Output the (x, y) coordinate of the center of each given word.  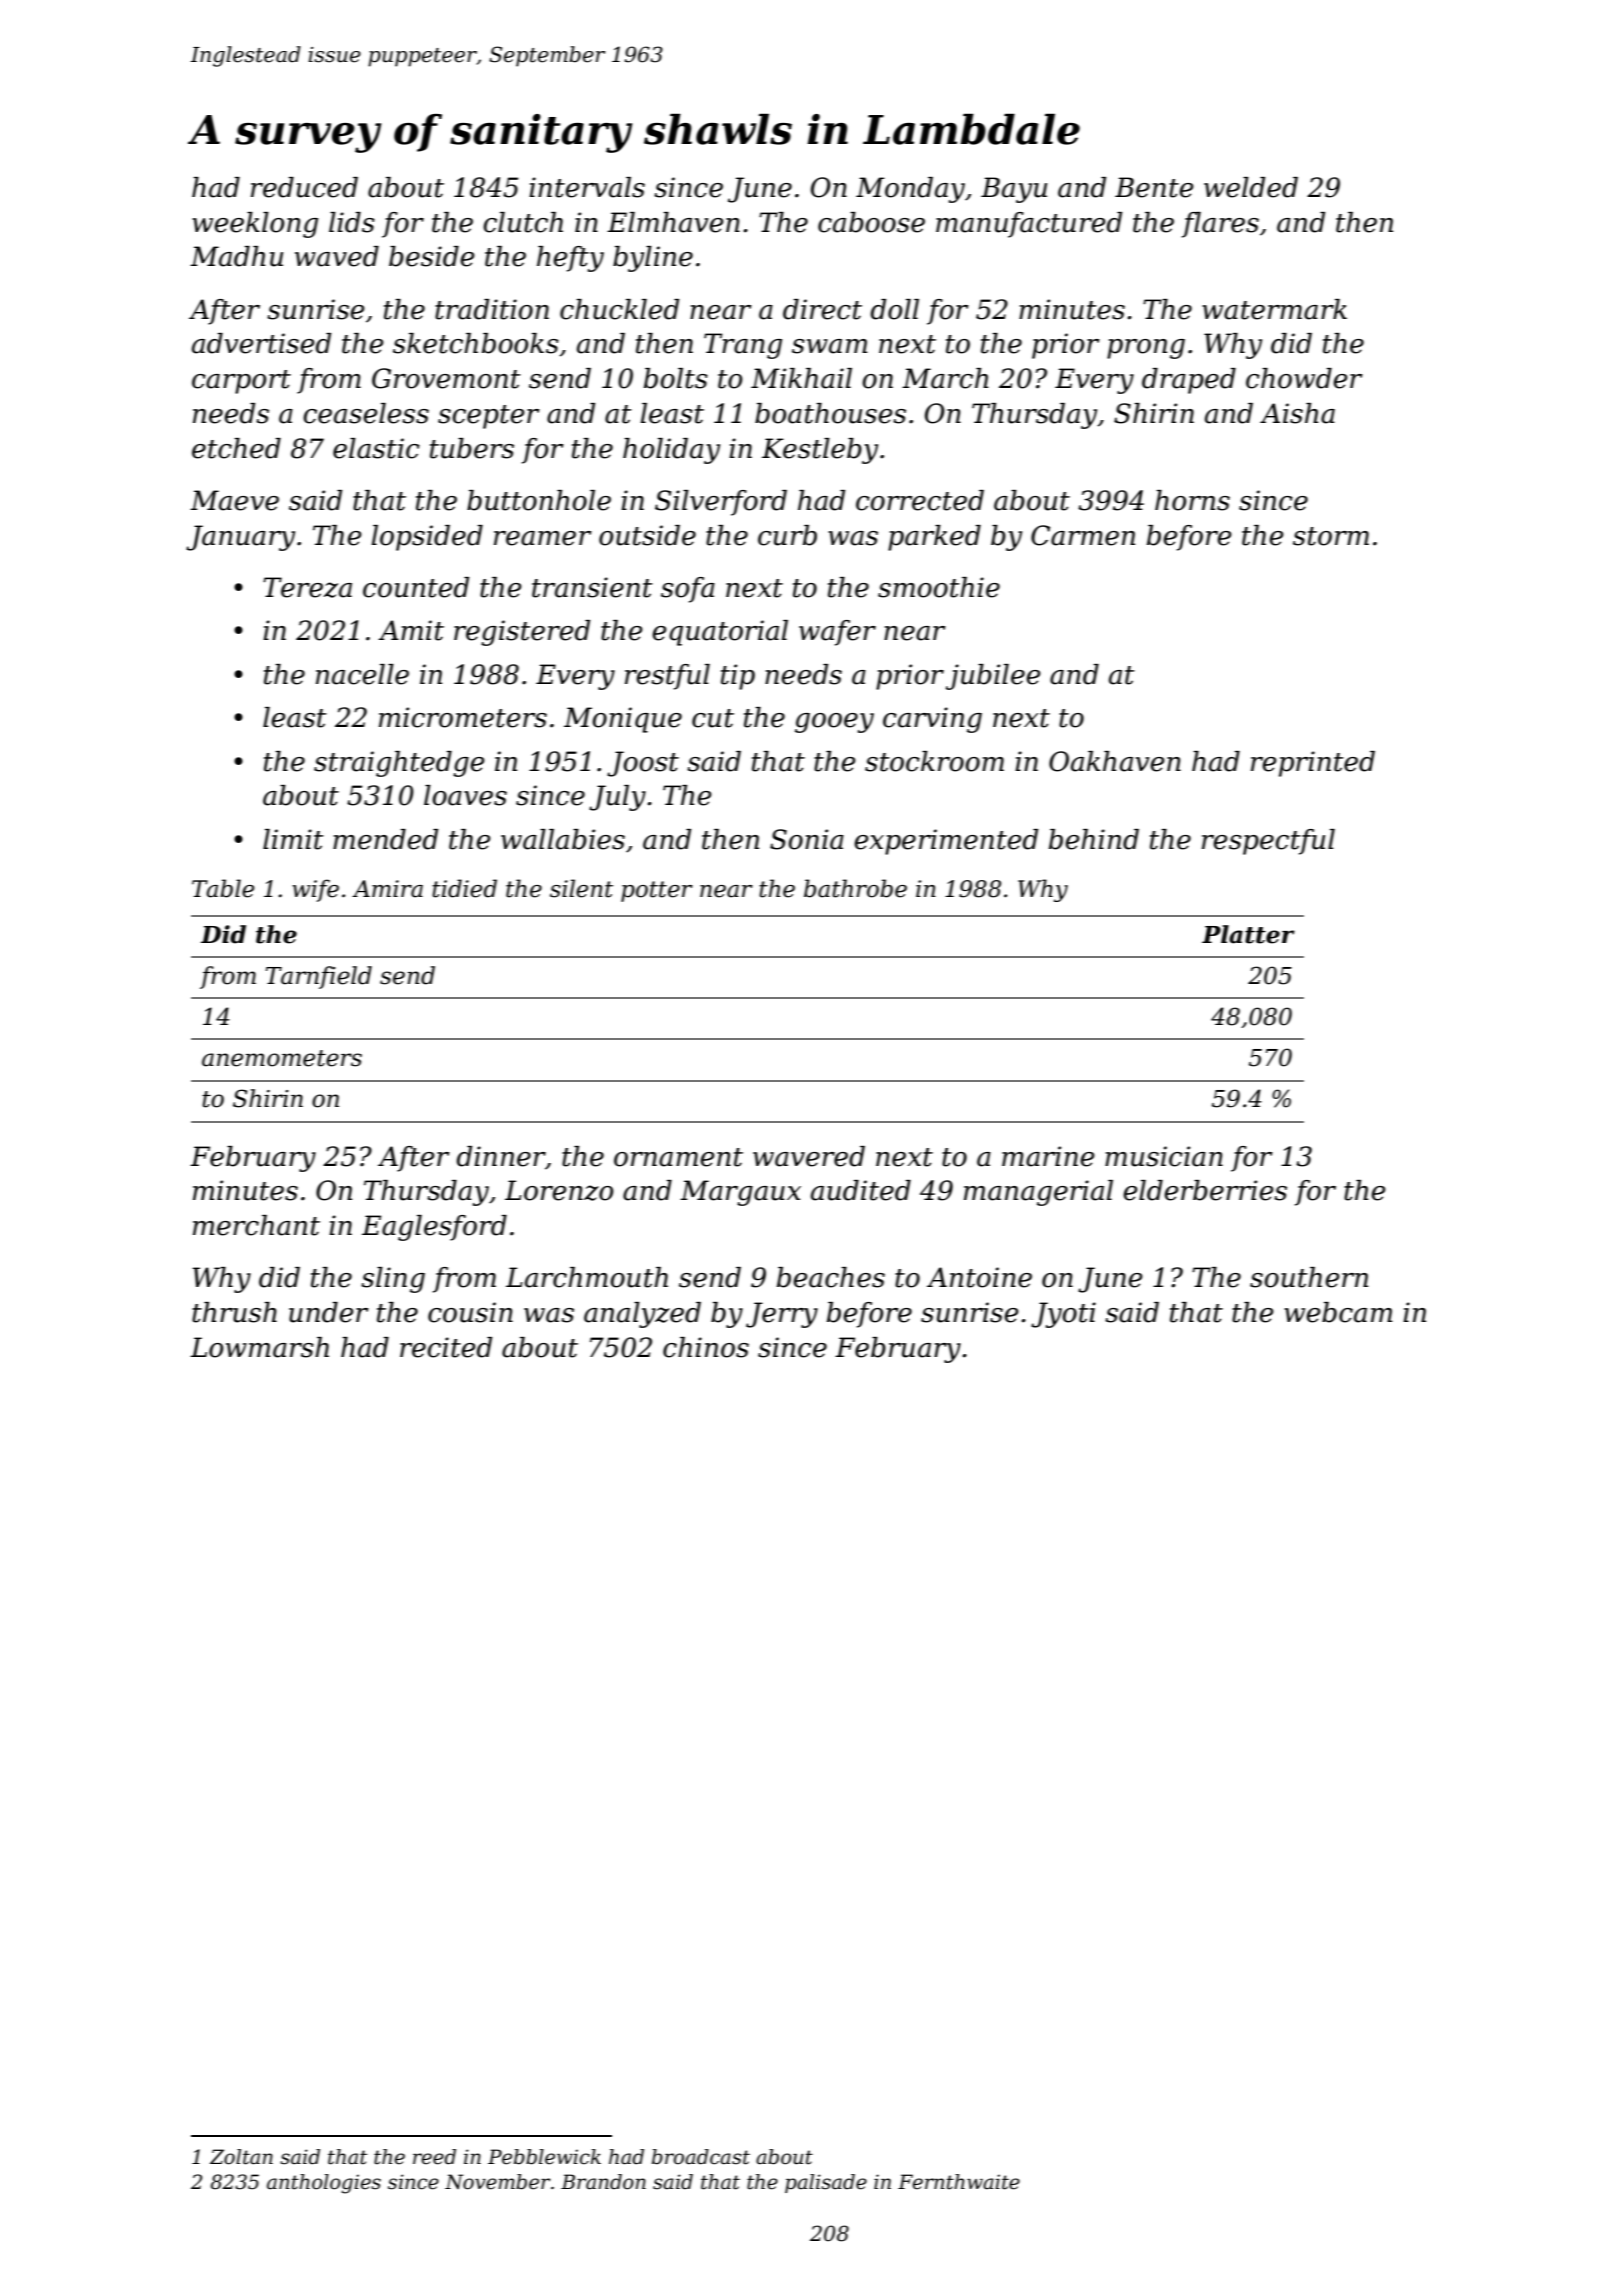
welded (1251, 187)
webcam (1338, 1312)
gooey (834, 723)
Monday (910, 190)
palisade (826, 2183)
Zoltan (241, 2157)
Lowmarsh (259, 1347)
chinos (706, 1347)
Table (223, 888)
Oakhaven (1115, 761)
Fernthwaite (959, 2182)
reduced (304, 187)
